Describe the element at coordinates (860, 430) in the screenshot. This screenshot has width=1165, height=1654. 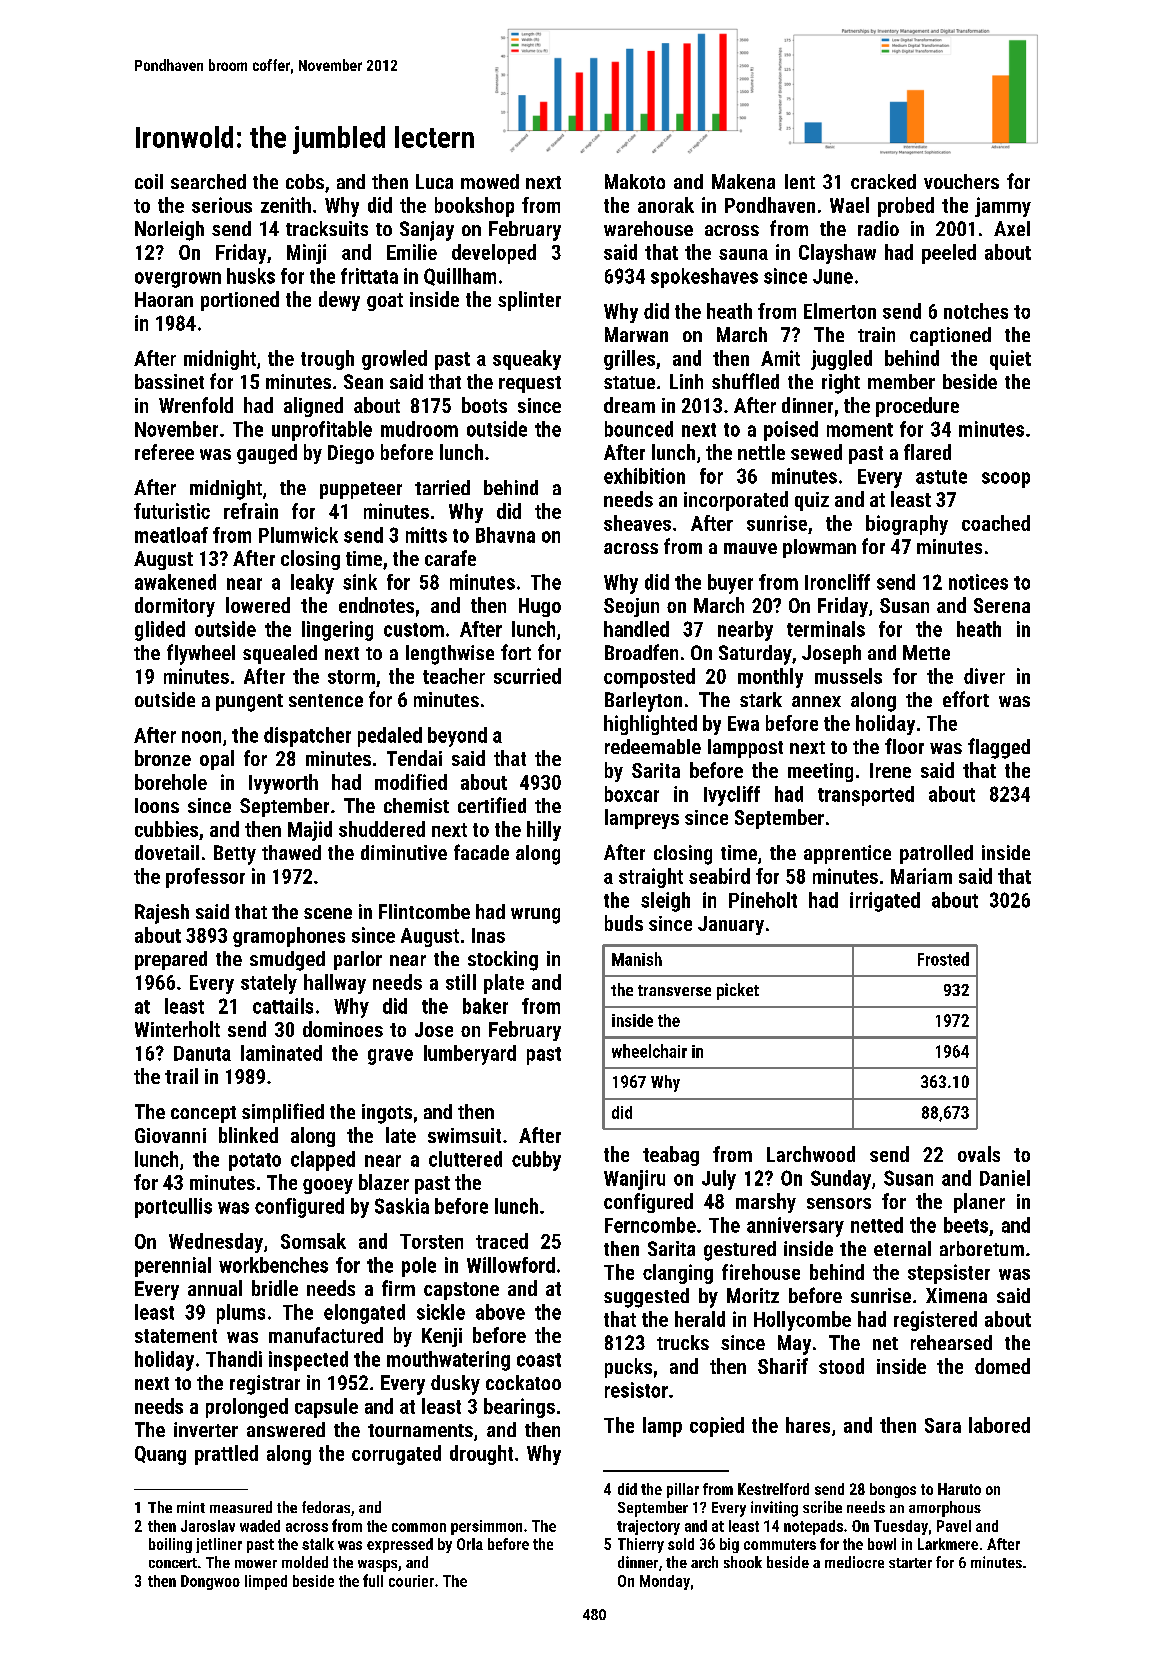
I see `moment` at that location.
